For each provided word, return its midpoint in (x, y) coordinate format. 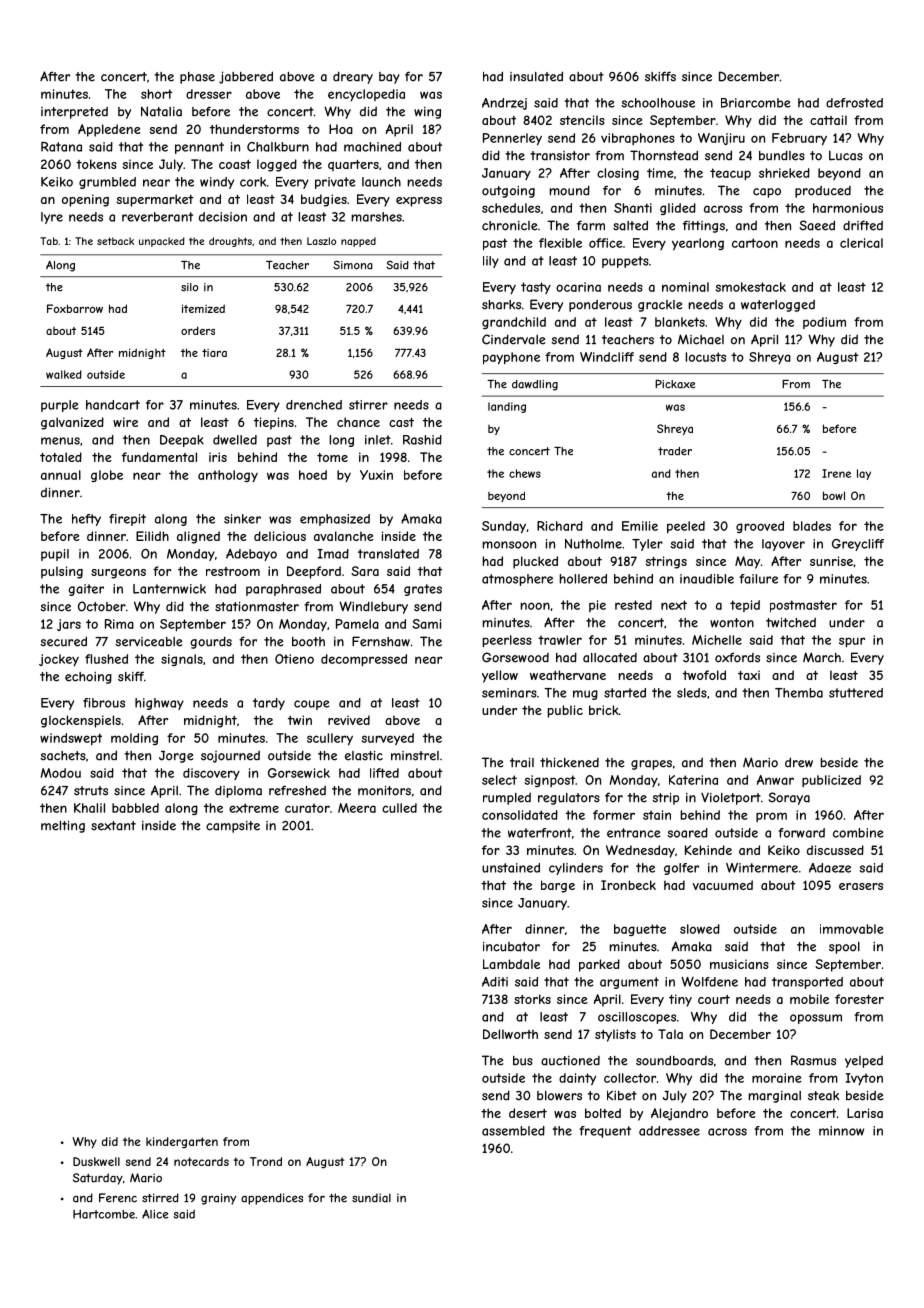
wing (427, 113)
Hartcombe (104, 1214)
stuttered (856, 693)
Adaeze (830, 868)
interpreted (74, 113)
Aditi (495, 982)
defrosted (854, 103)
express (419, 202)
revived (349, 720)
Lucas (846, 155)
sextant (113, 826)
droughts (230, 242)
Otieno (294, 659)
